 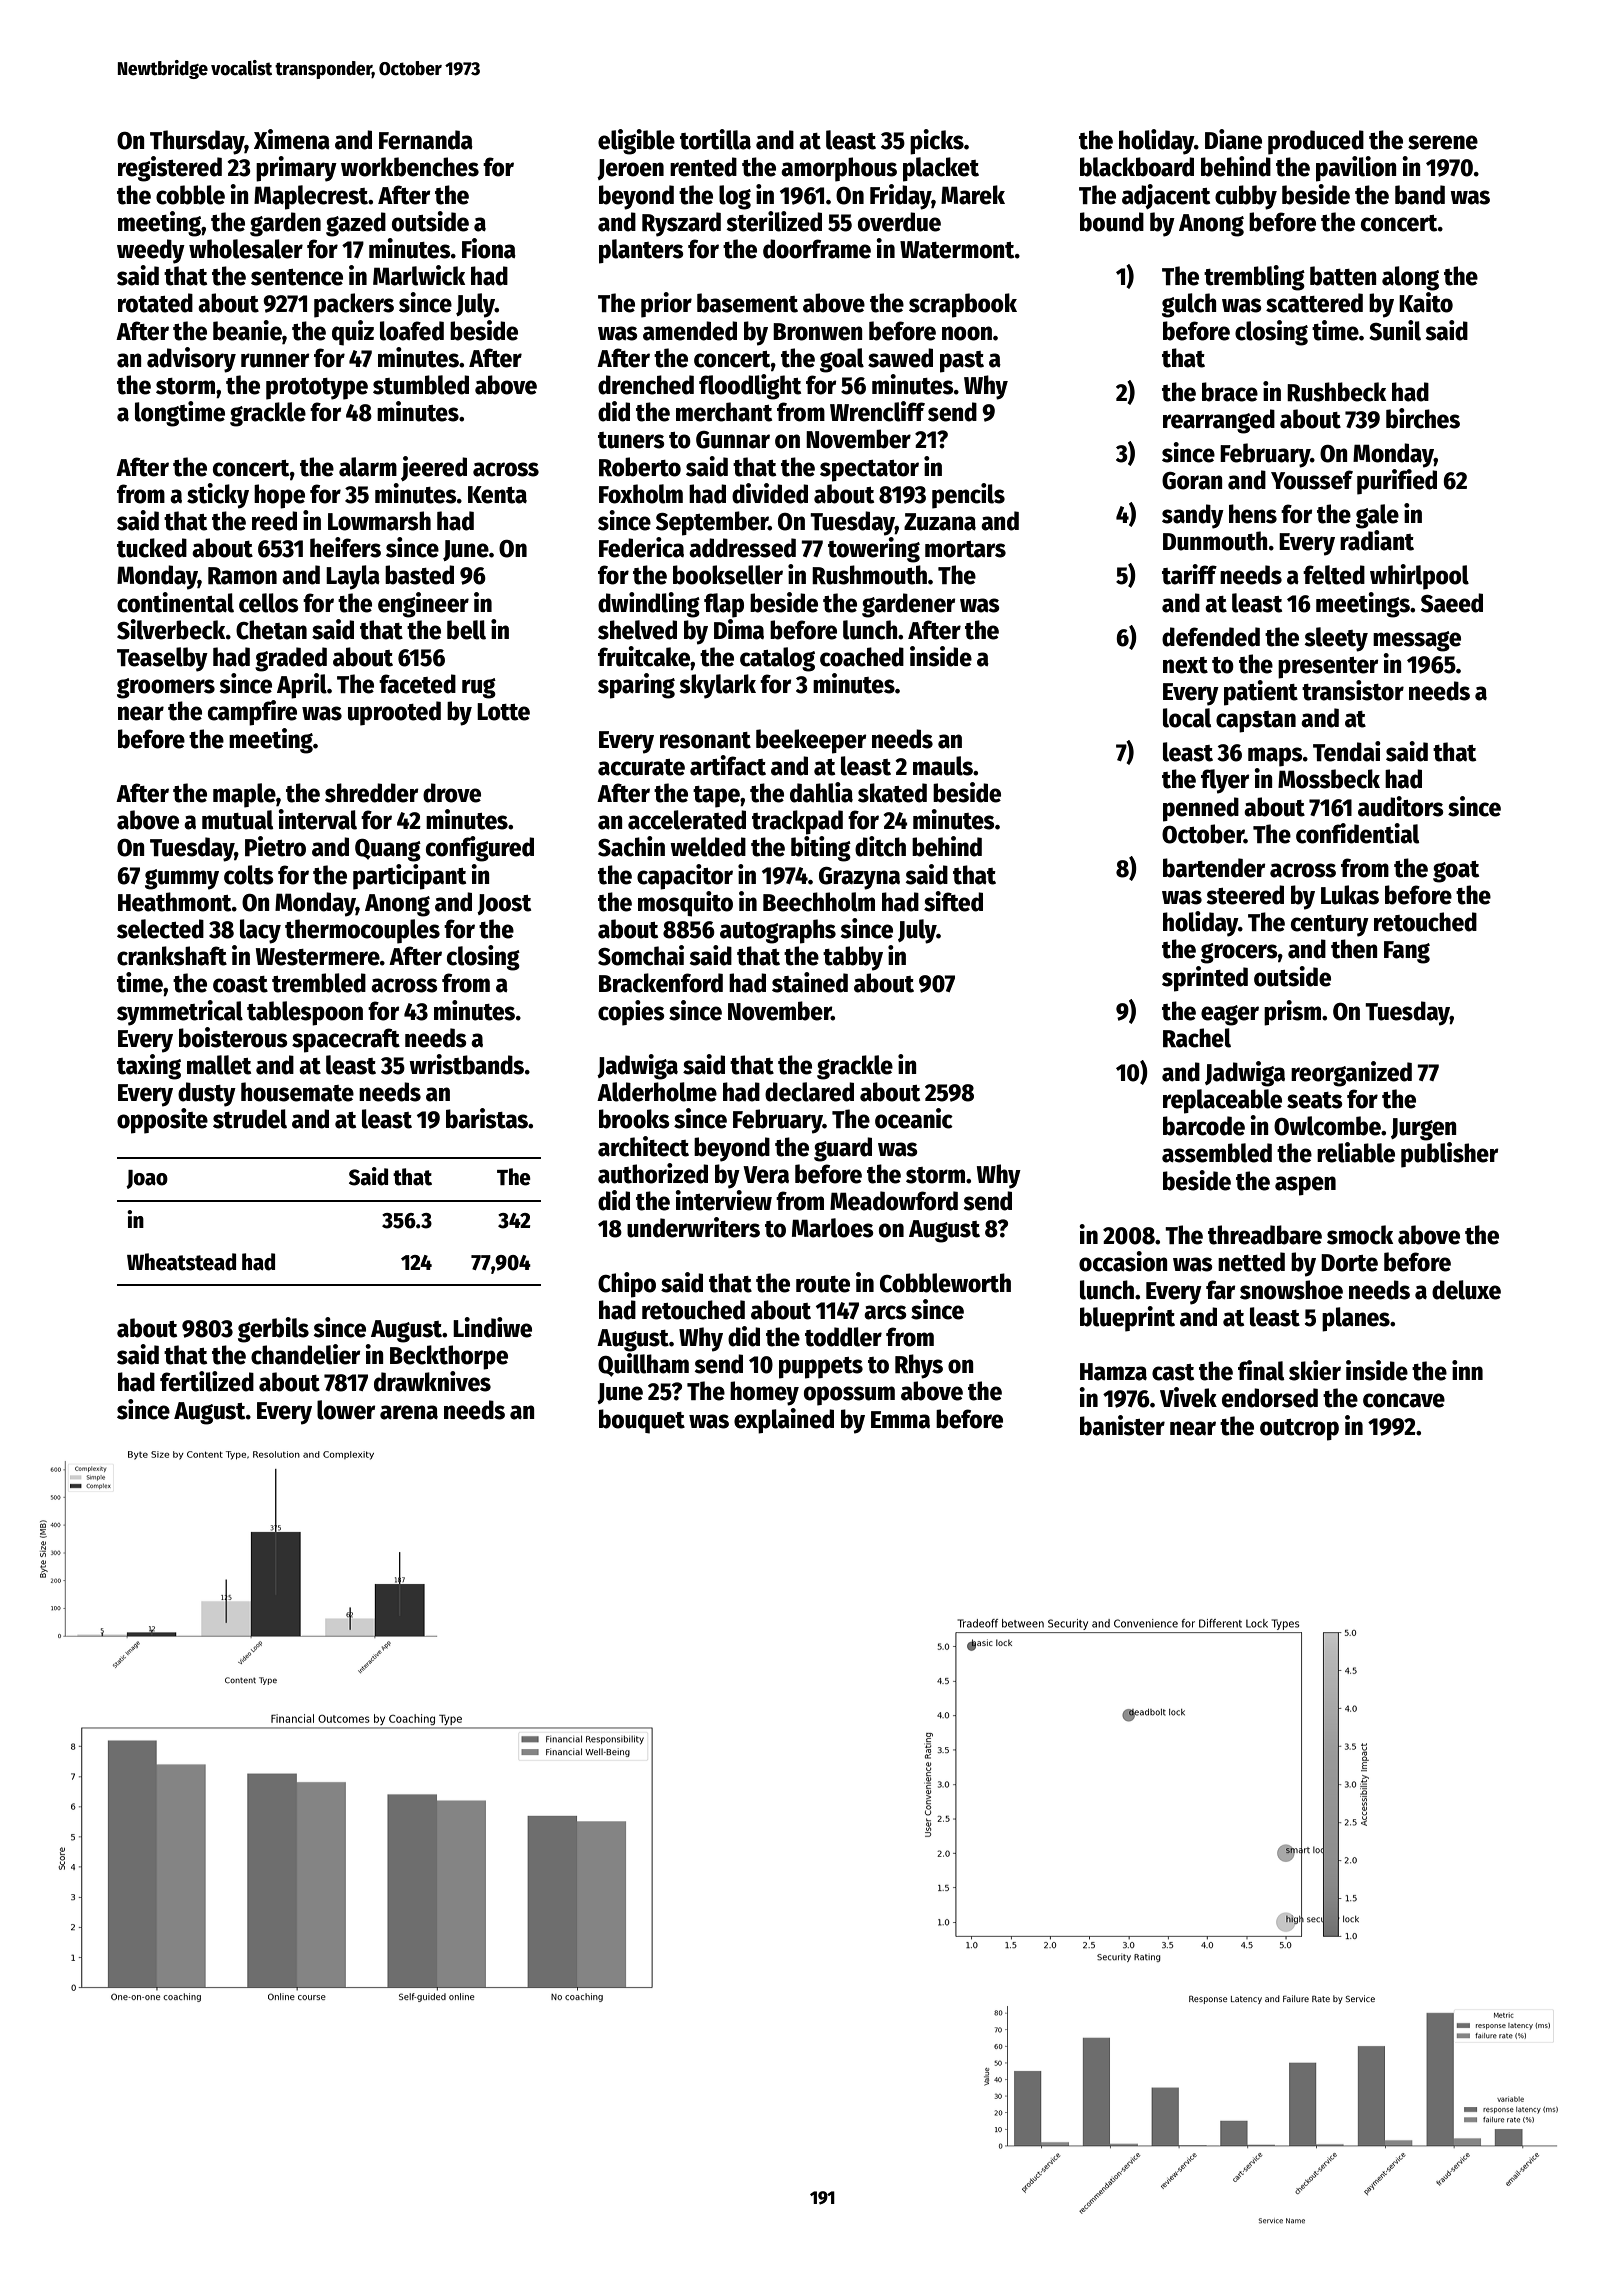 I want to click on Gunnar, so click(x=733, y=440).
